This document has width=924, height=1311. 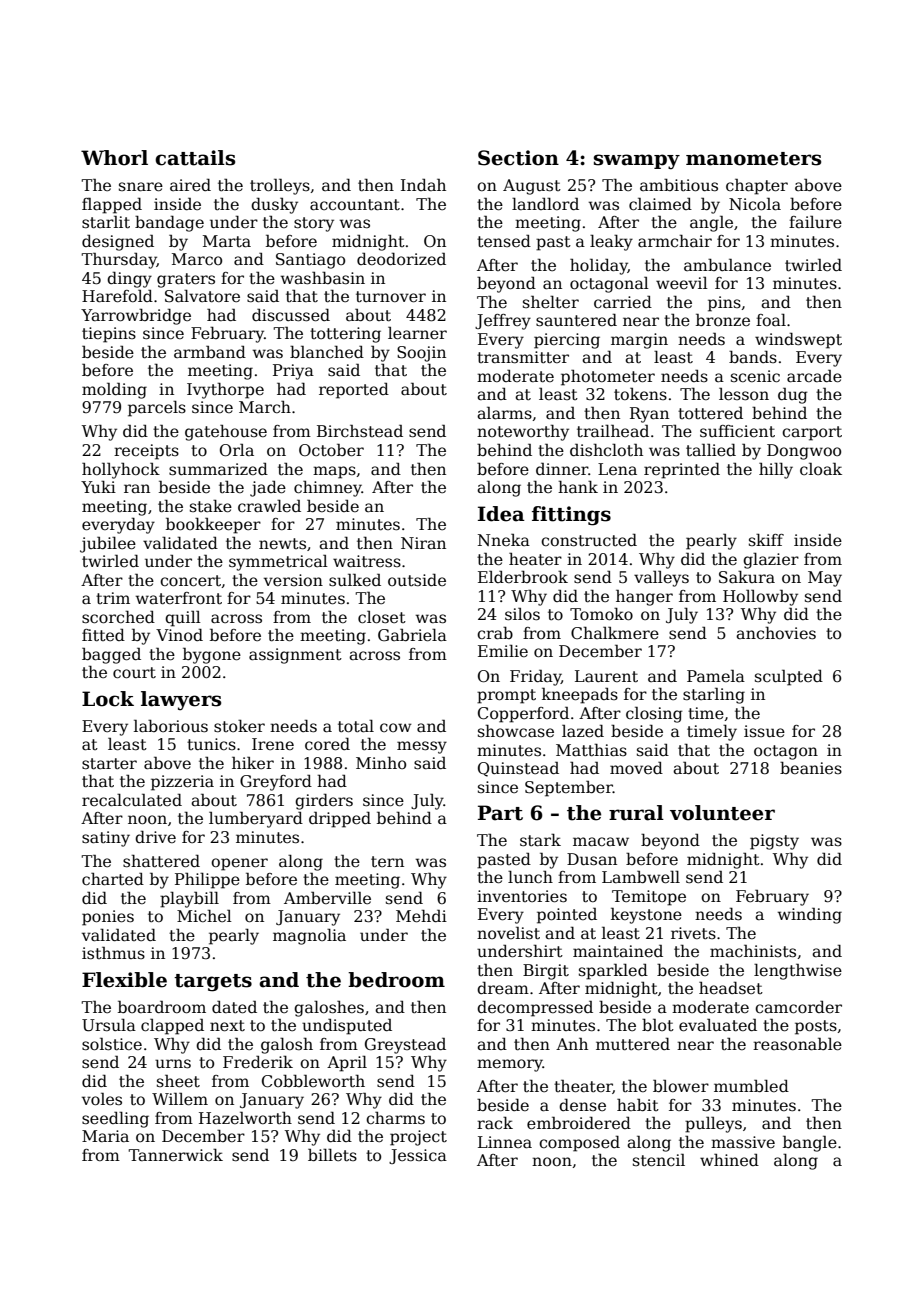 I want to click on Thursday, so click(x=119, y=260).
